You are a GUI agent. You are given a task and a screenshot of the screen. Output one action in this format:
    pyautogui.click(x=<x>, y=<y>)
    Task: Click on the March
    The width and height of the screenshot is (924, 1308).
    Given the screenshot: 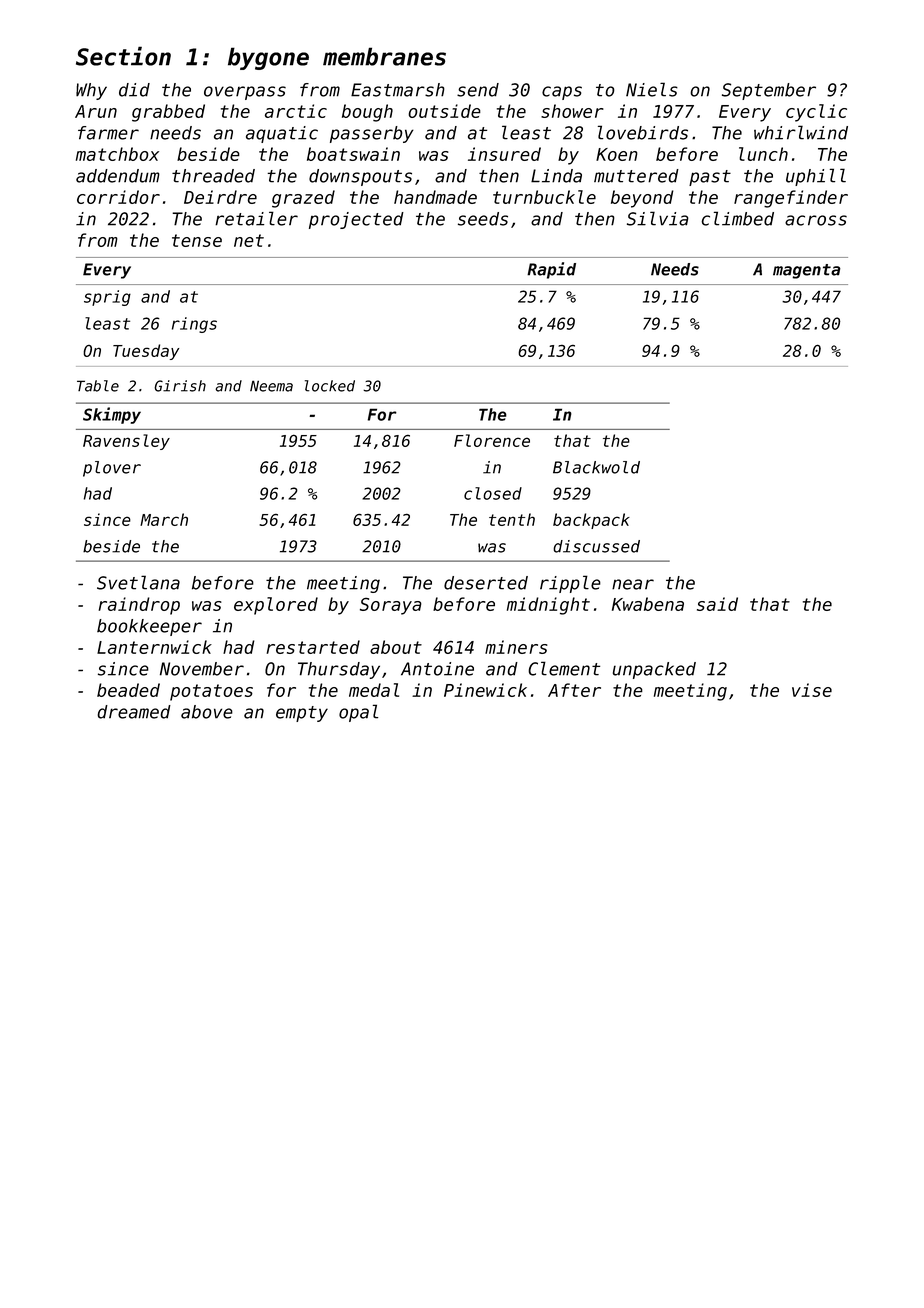 What is the action you would take?
    pyautogui.click(x=164, y=519)
